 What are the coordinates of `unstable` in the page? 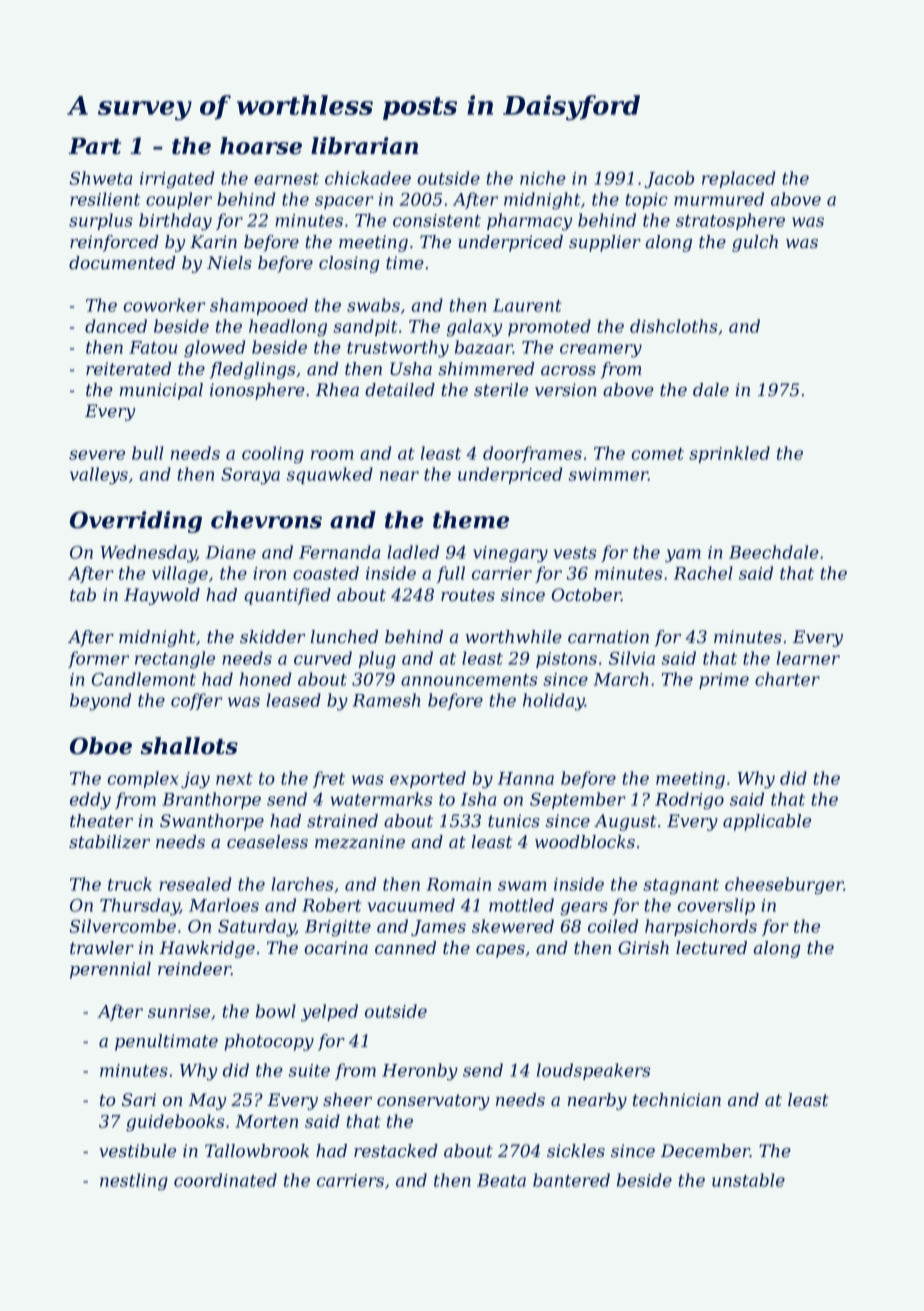 It's located at (748, 1180).
